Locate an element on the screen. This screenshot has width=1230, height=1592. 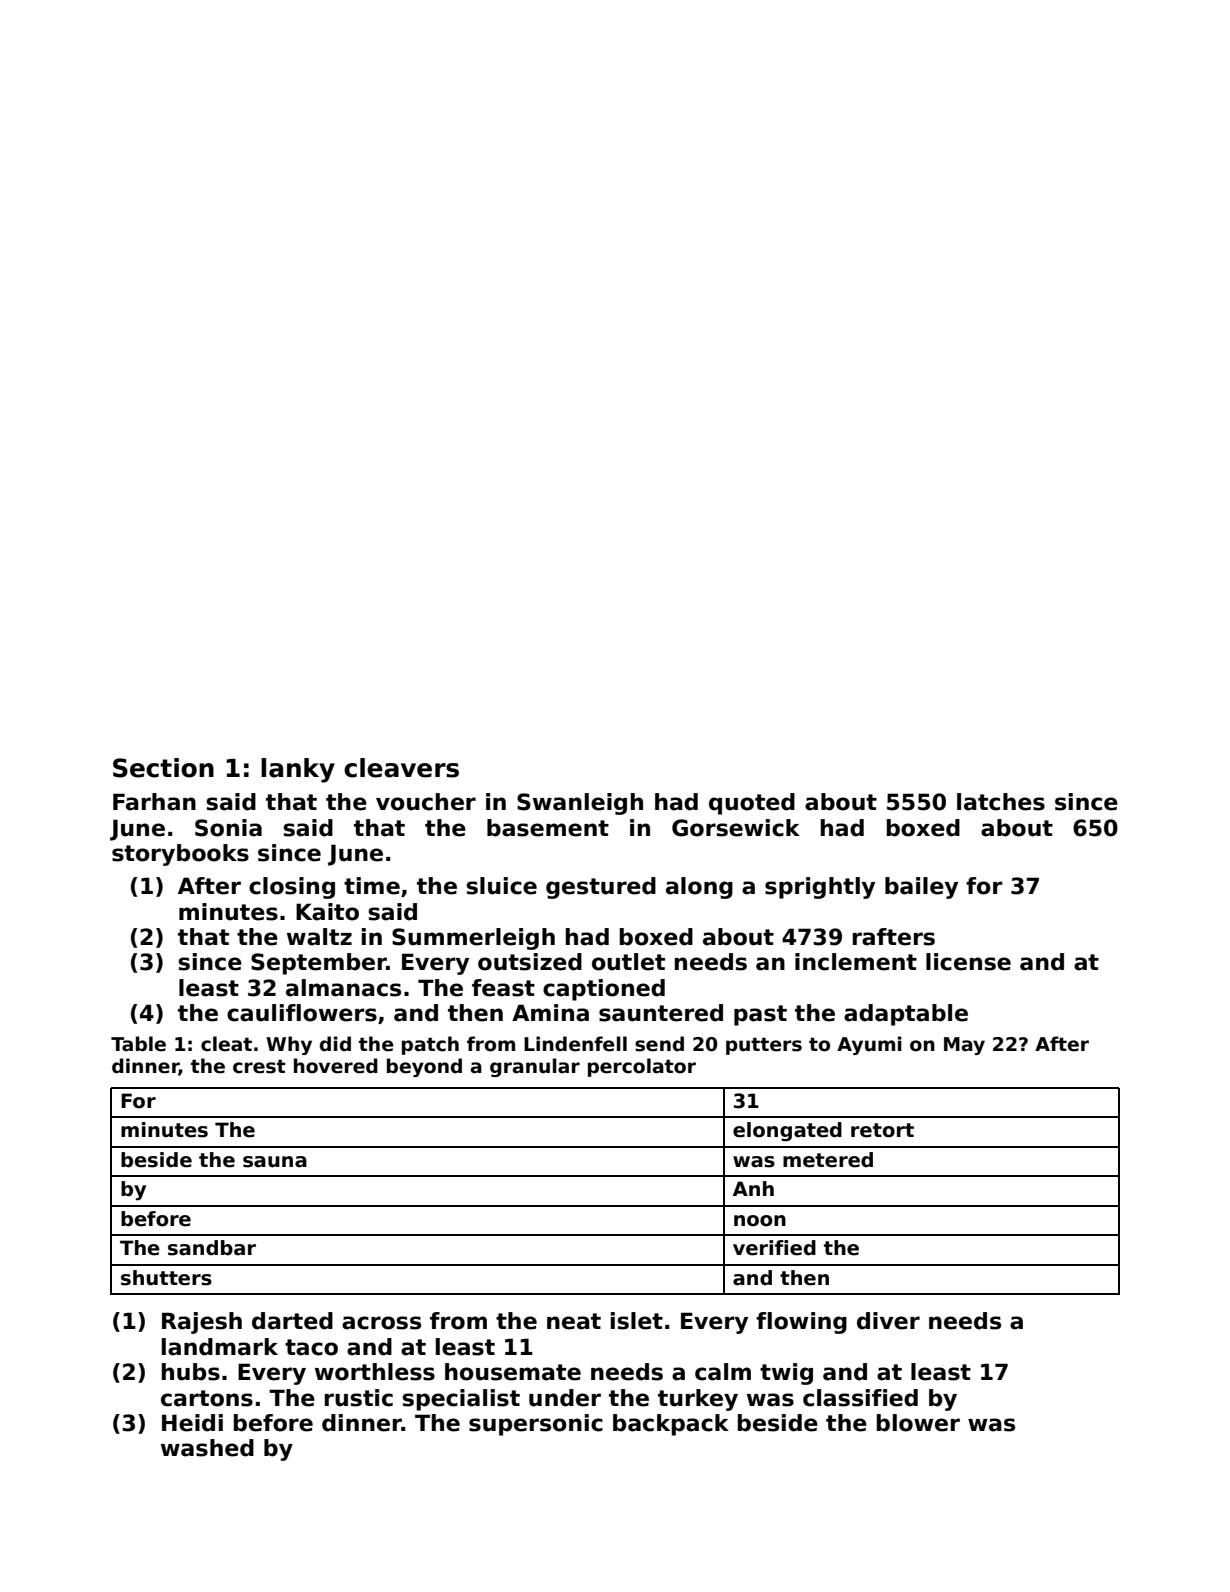
latches is located at coordinates (1001, 802).
